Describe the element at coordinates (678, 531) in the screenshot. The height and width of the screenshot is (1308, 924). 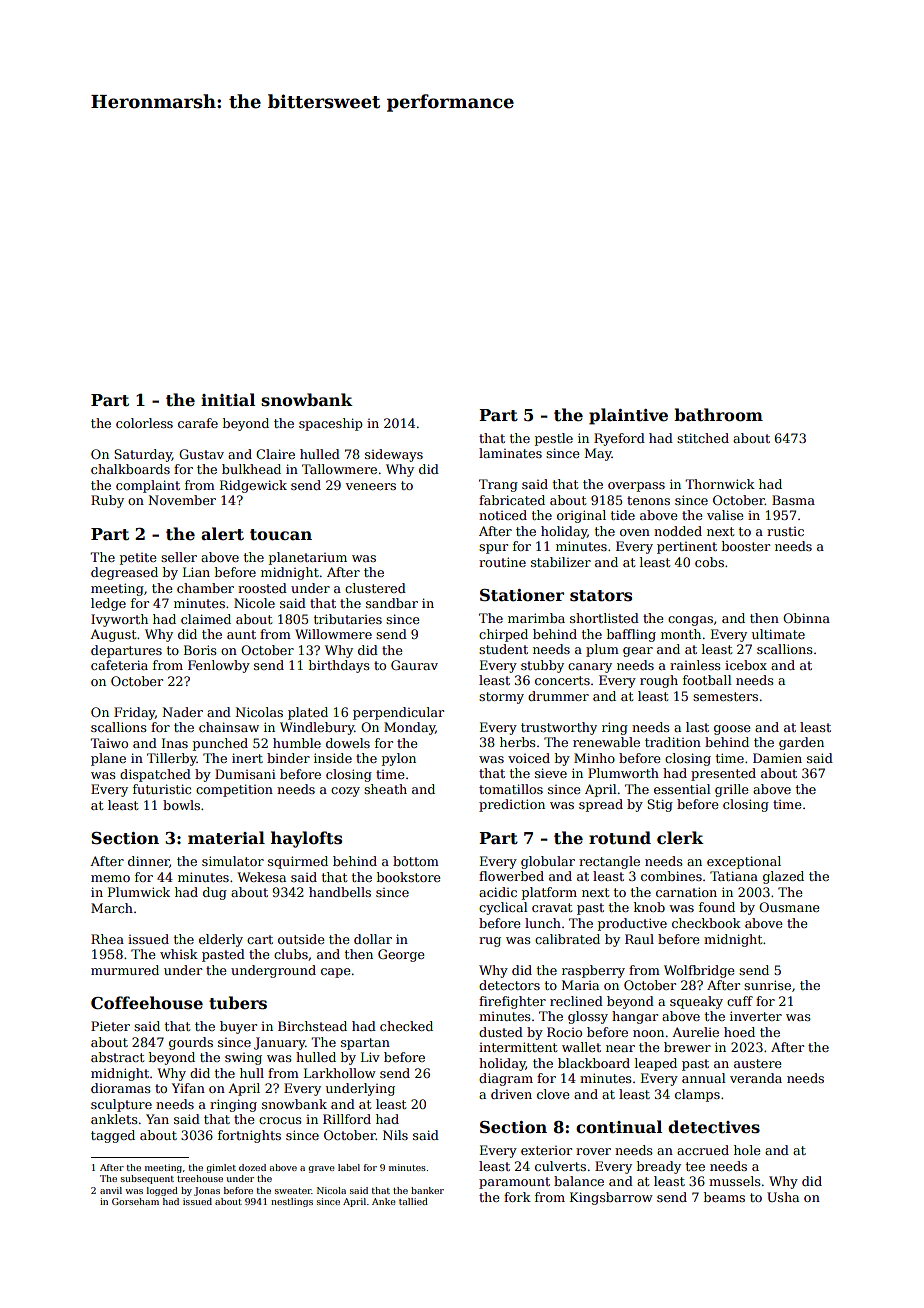
I see `nodded` at that location.
